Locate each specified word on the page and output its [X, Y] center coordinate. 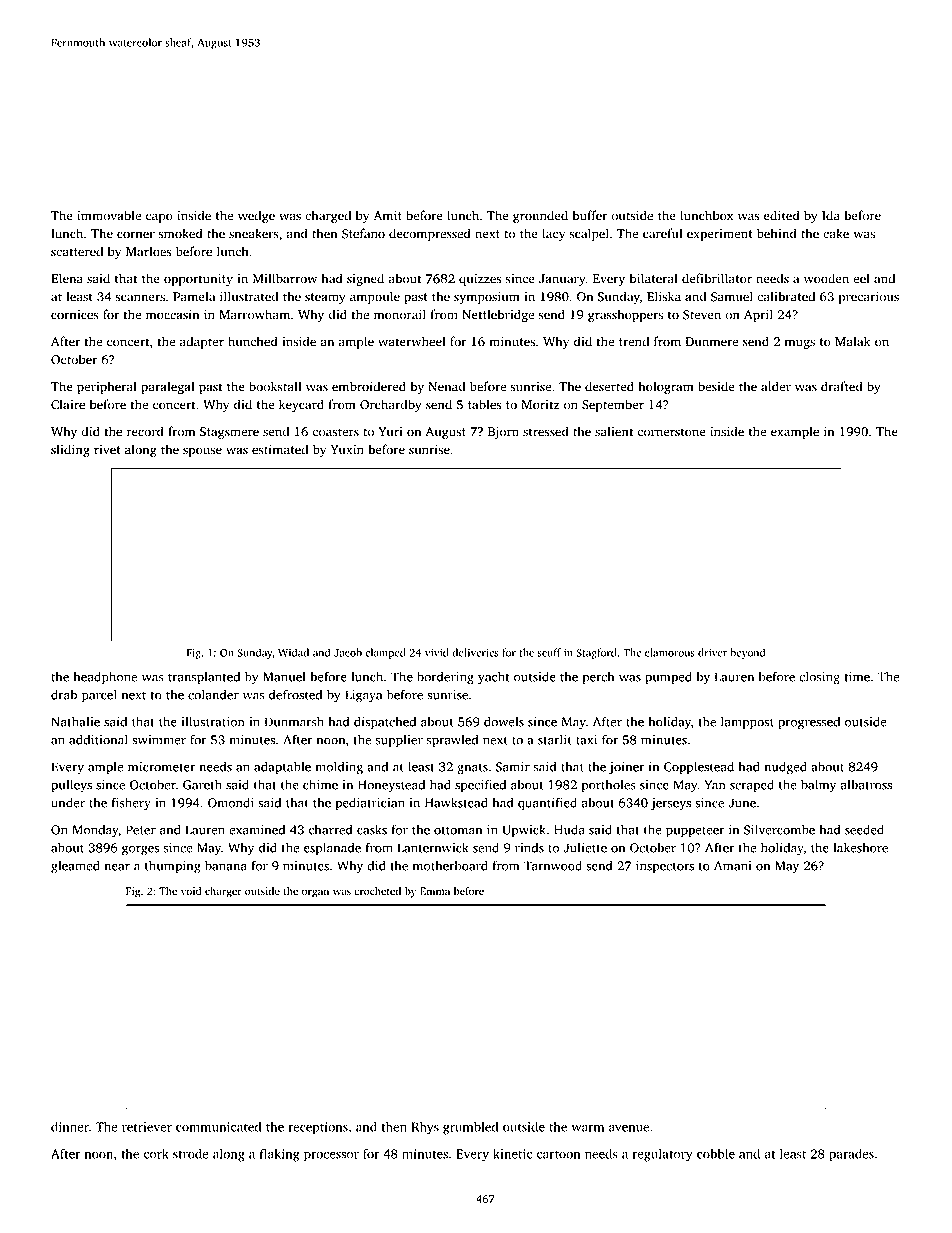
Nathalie [75, 721]
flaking [280, 1155]
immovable [109, 215]
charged [328, 217]
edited [781, 215]
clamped [385, 653]
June [742, 803]
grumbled [470, 1128]
